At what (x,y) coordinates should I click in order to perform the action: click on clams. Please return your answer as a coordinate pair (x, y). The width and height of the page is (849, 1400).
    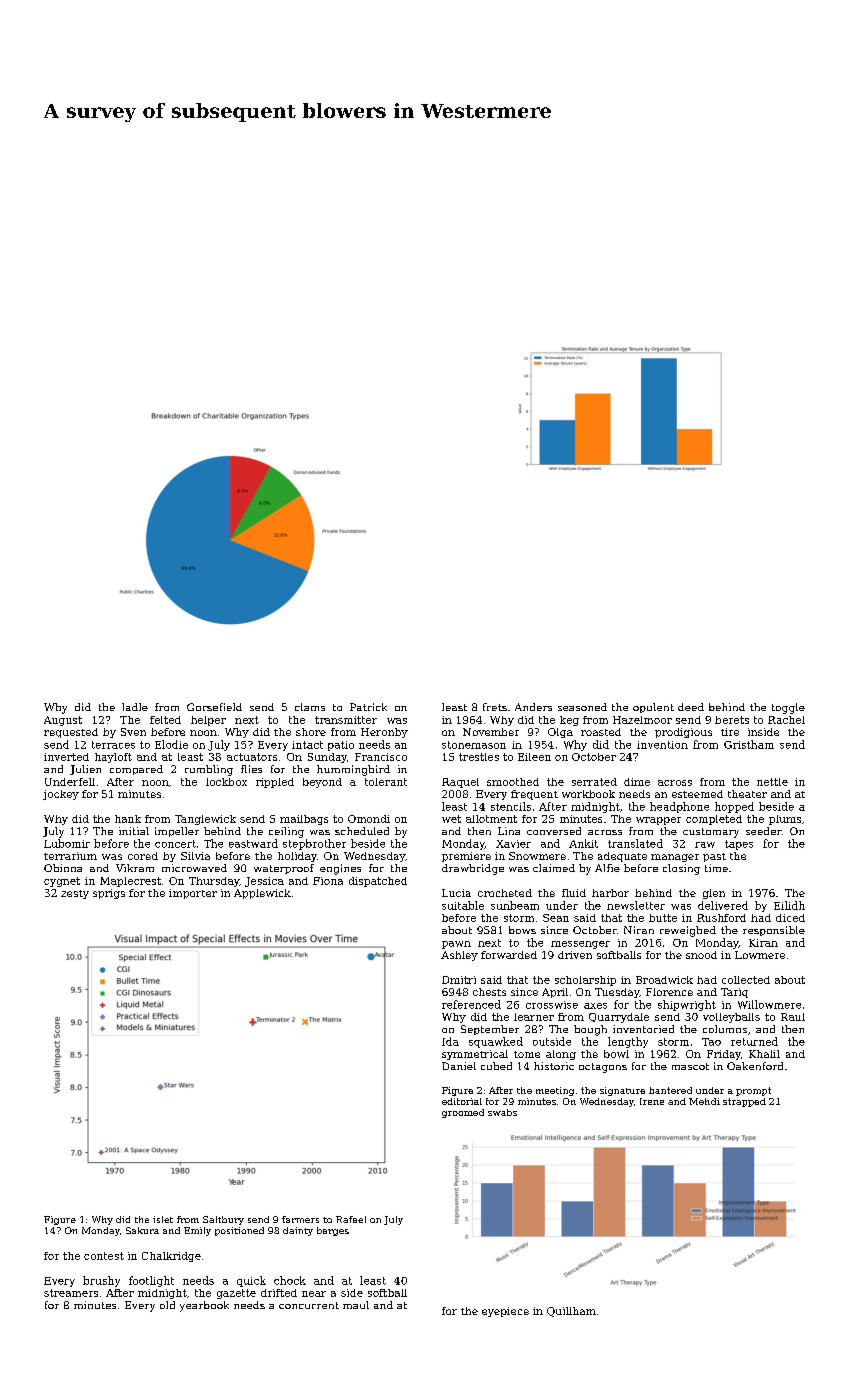
    Looking at the image, I should click on (310, 707).
